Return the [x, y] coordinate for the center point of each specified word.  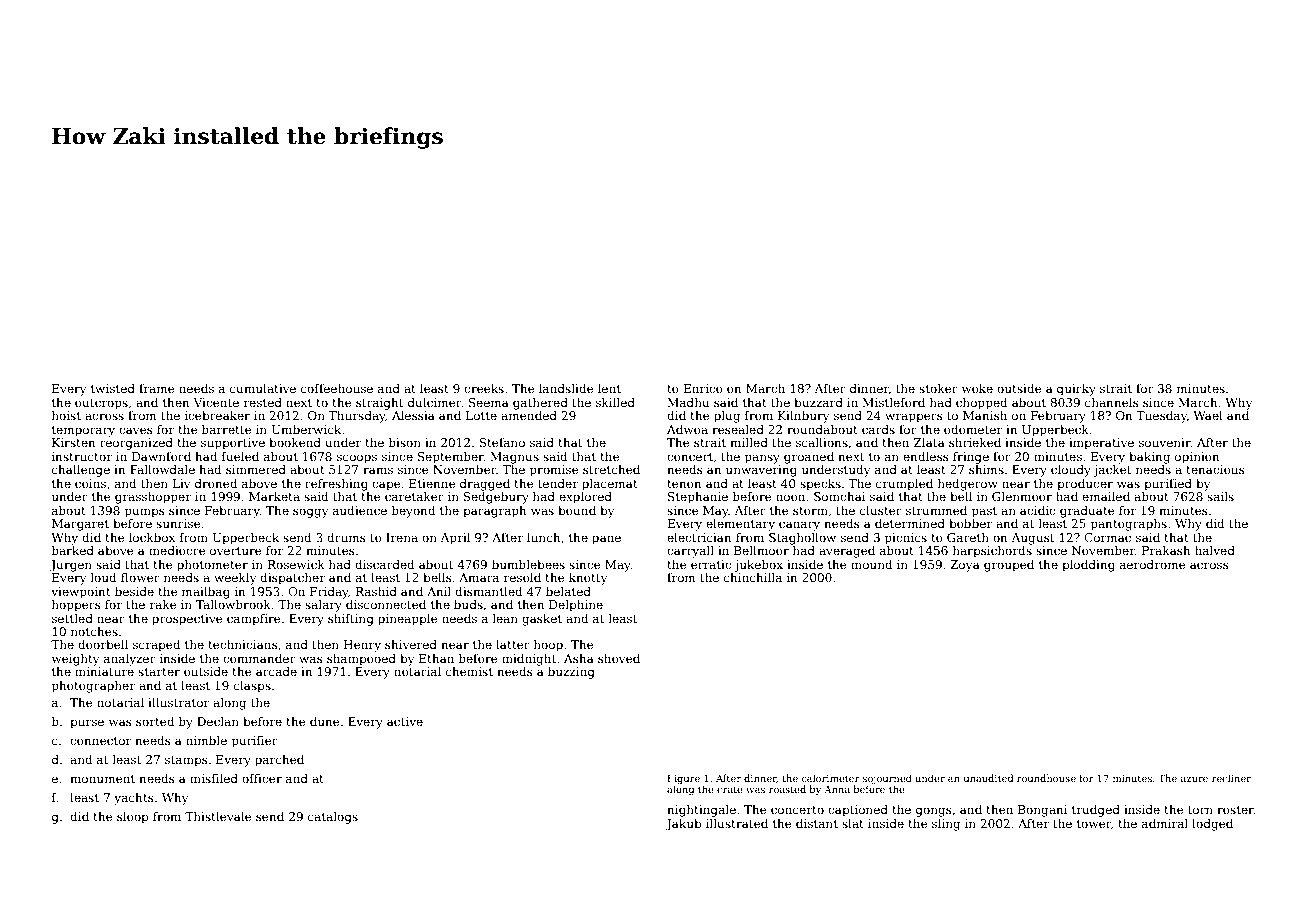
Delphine [576, 606]
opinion [1197, 458]
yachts [134, 799]
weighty [75, 660]
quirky [1076, 390]
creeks [484, 388]
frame [156, 388]
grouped [1009, 566]
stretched [611, 469]
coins [90, 483]
